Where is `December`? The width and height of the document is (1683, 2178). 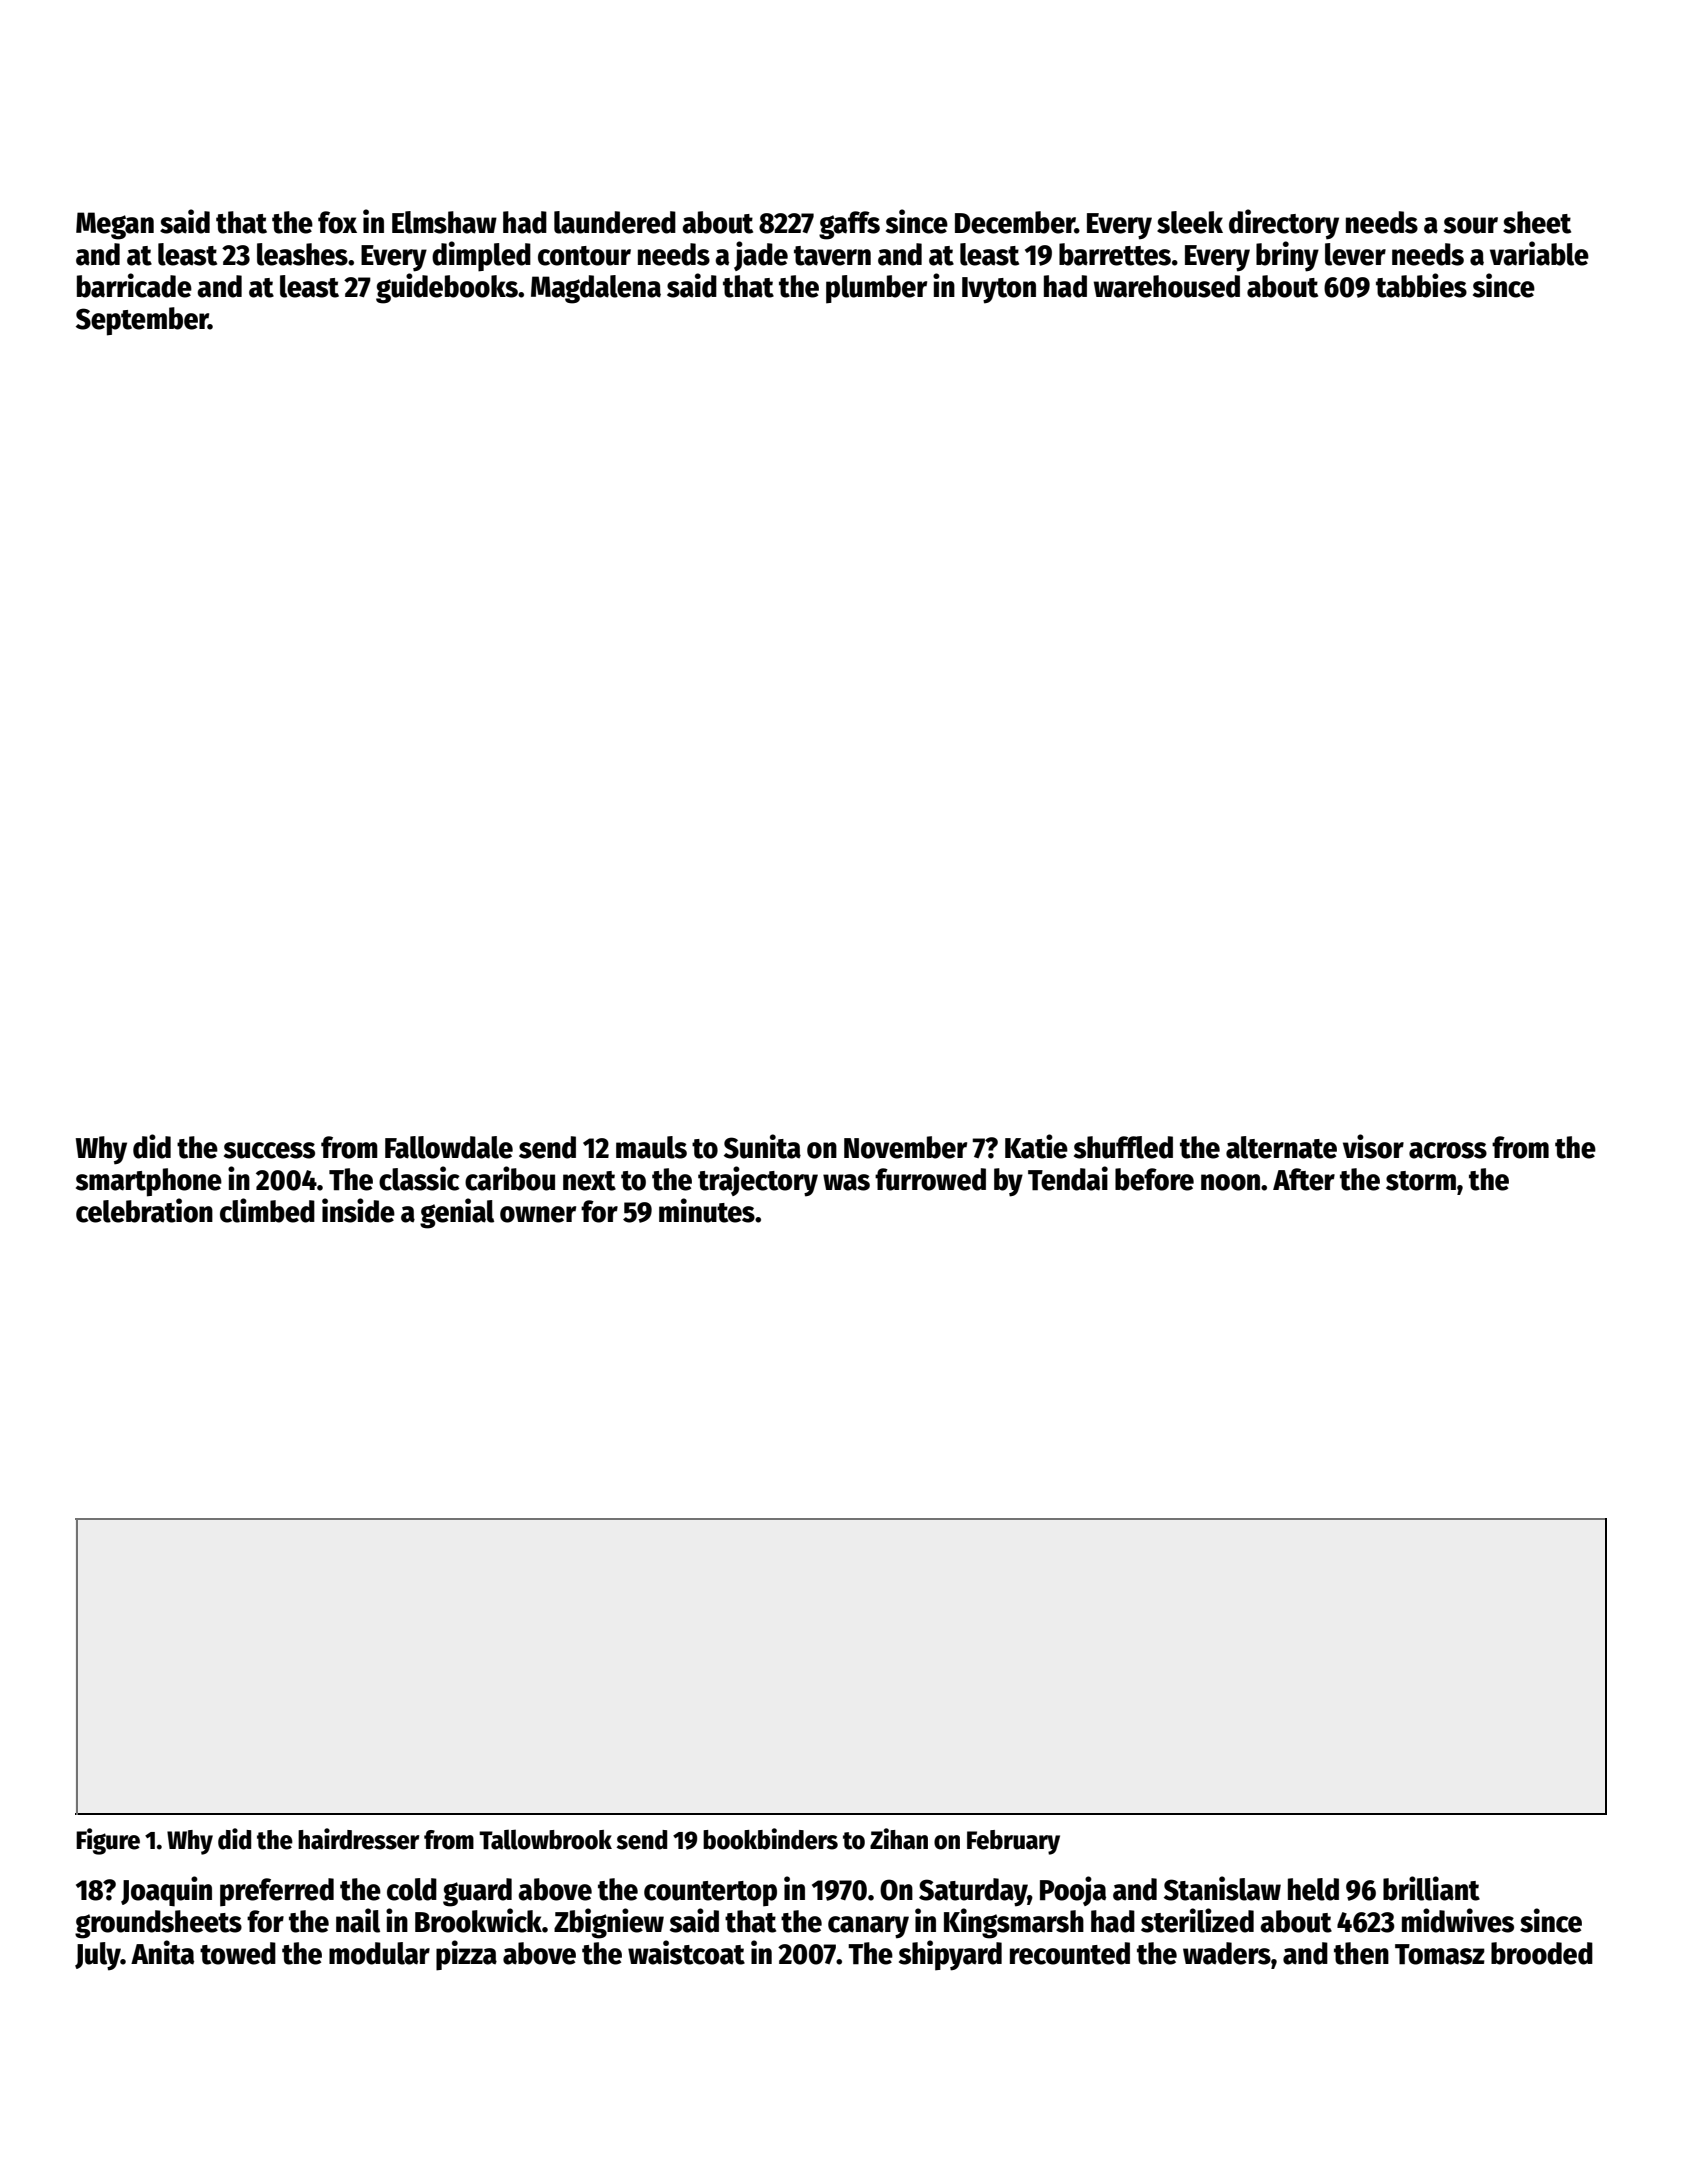
December is located at coordinates (1015, 222).
